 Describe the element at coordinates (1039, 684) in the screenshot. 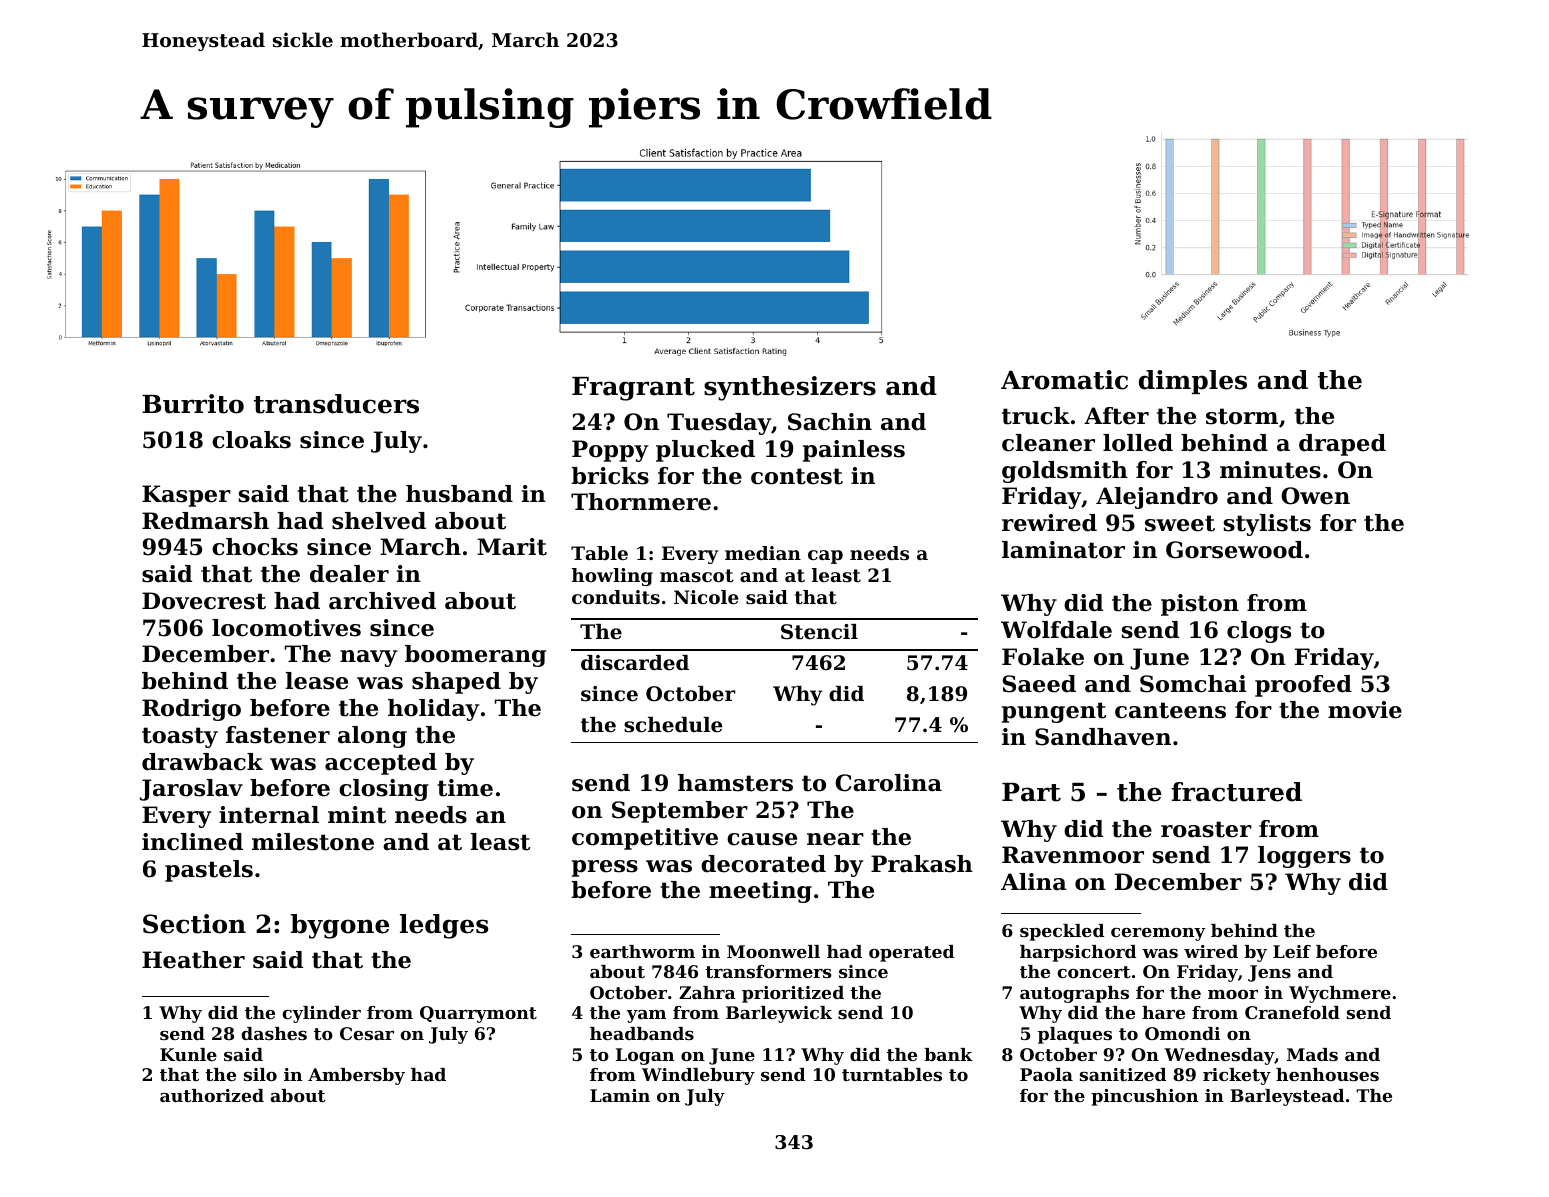

I see `Saeed` at that location.
